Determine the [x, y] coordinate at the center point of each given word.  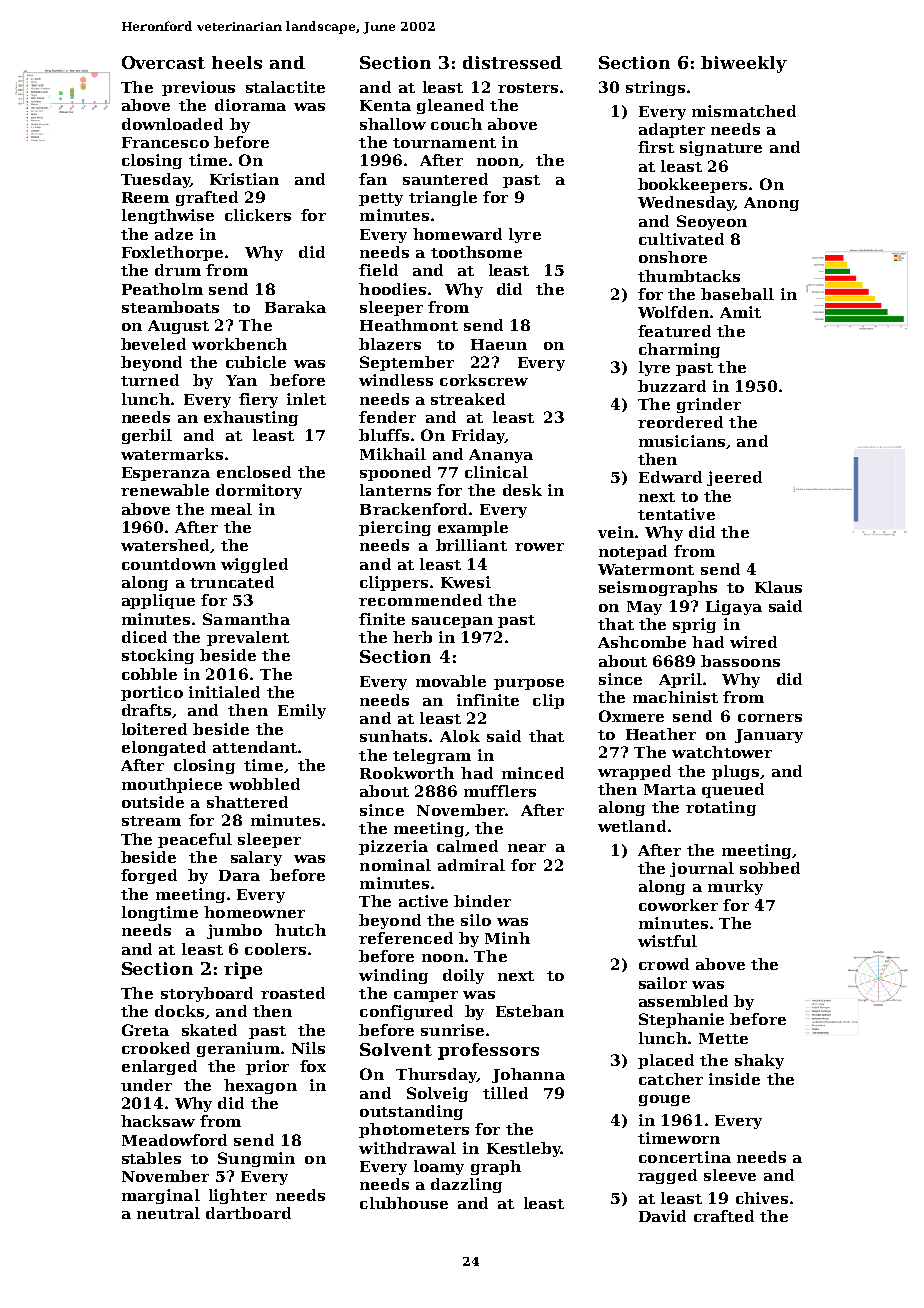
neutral [168, 1213]
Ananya [501, 456]
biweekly [744, 64]
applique [158, 601]
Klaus [778, 587]
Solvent [396, 1049]
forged [149, 876]
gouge [664, 1100]
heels [237, 62]
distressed [512, 62]
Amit [740, 312]
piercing [395, 528]
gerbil [147, 436]
